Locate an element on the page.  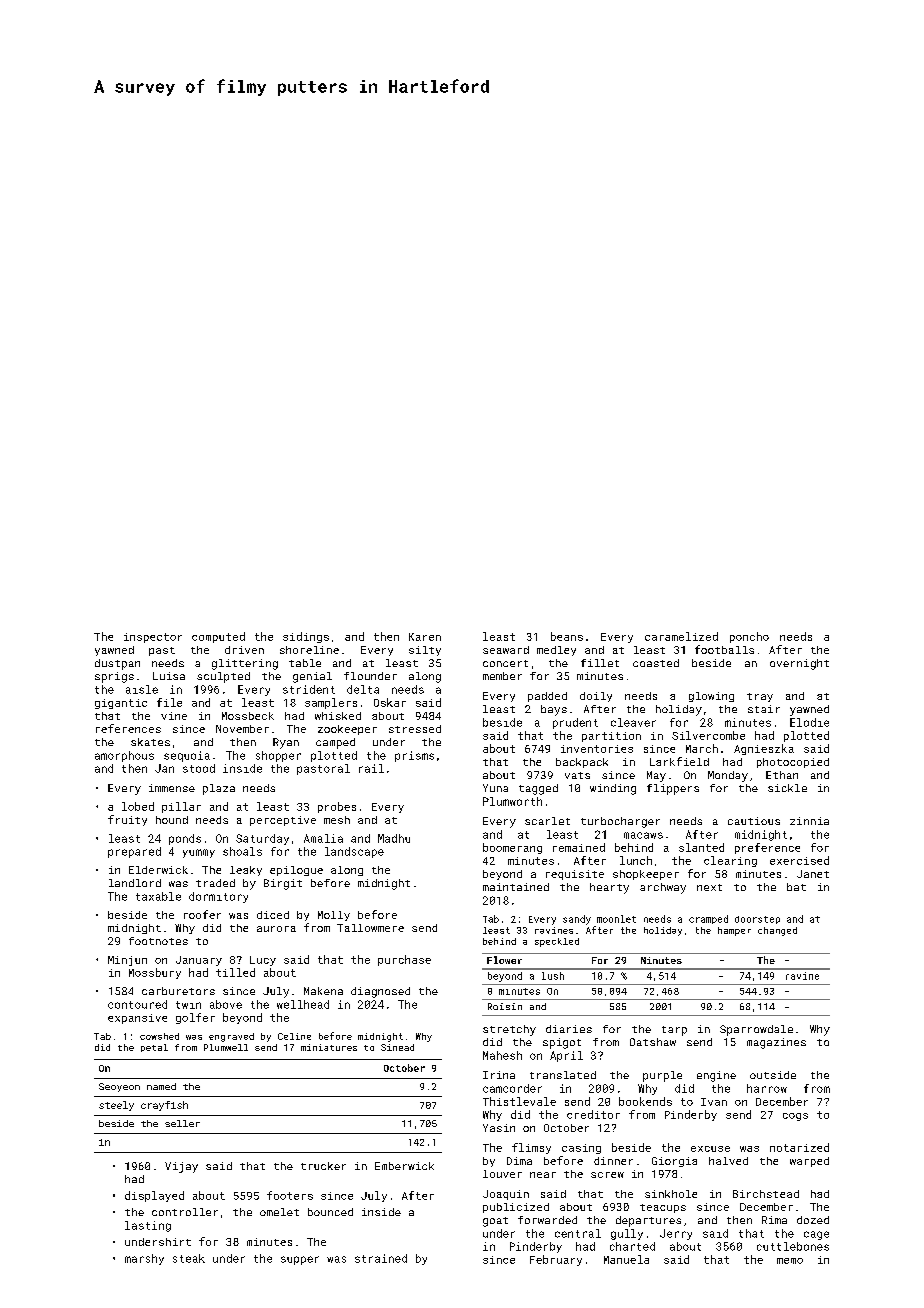
beans is located at coordinates (567, 636).
